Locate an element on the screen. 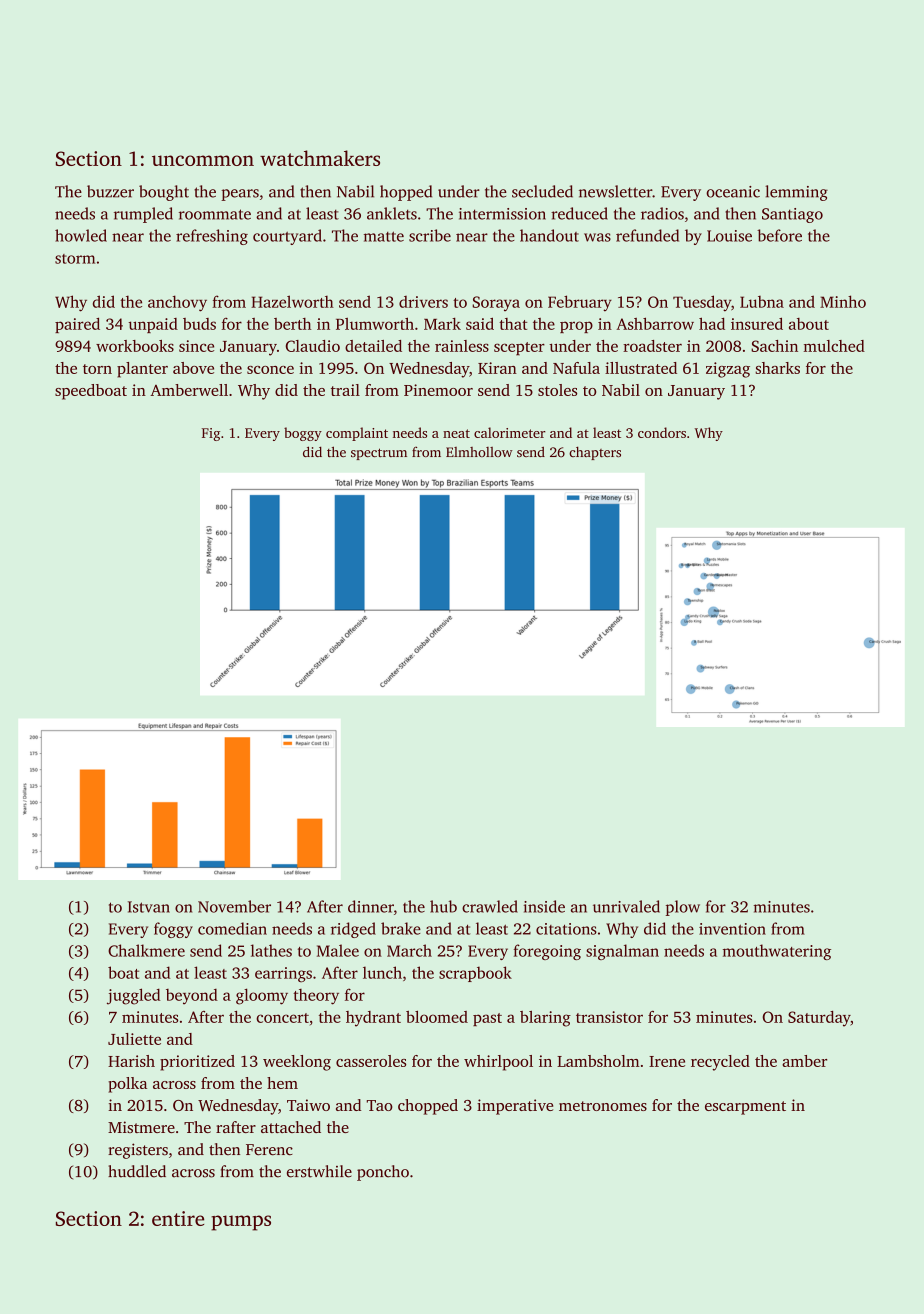  lunch is located at coordinates (382, 972).
